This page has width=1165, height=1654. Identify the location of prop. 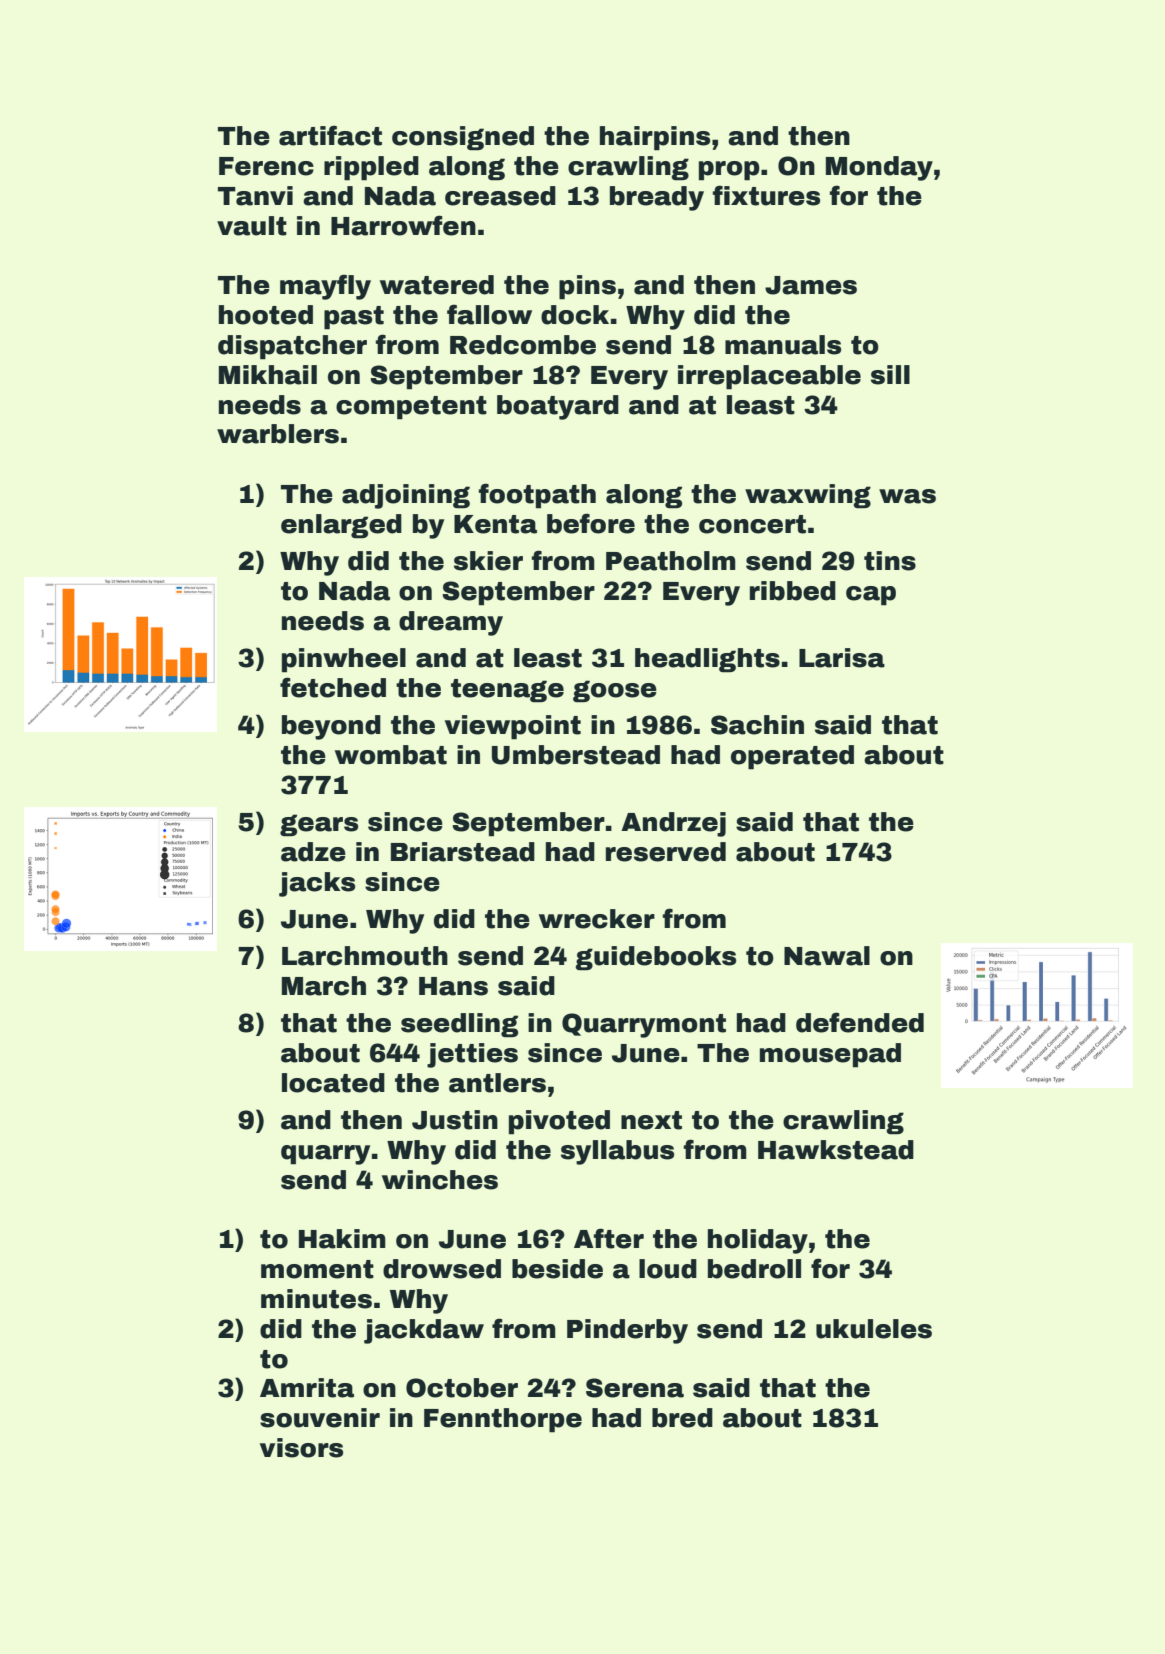
(729, 171).
